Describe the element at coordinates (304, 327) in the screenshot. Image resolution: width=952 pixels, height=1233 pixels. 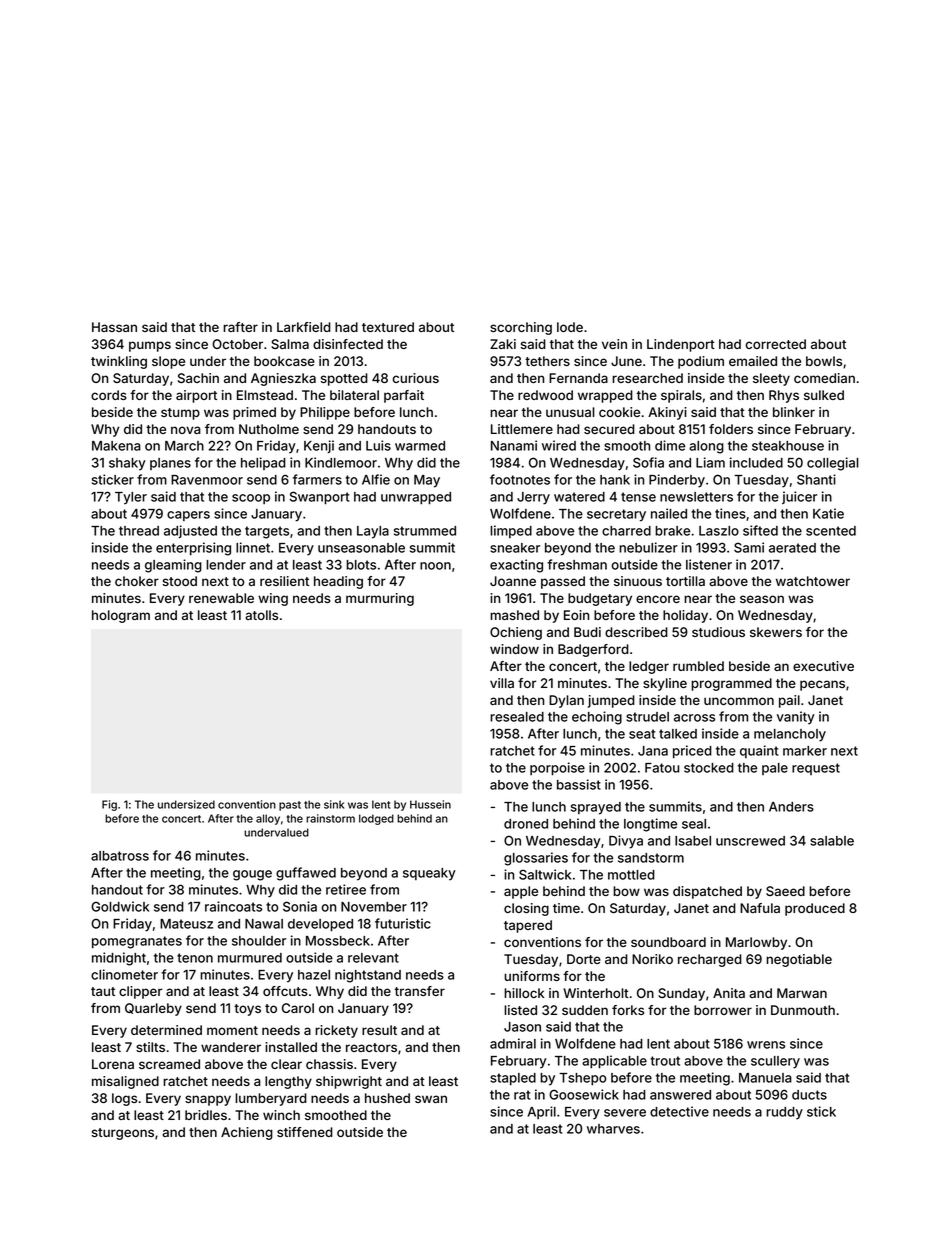
I see `Larkfield` at that location.
